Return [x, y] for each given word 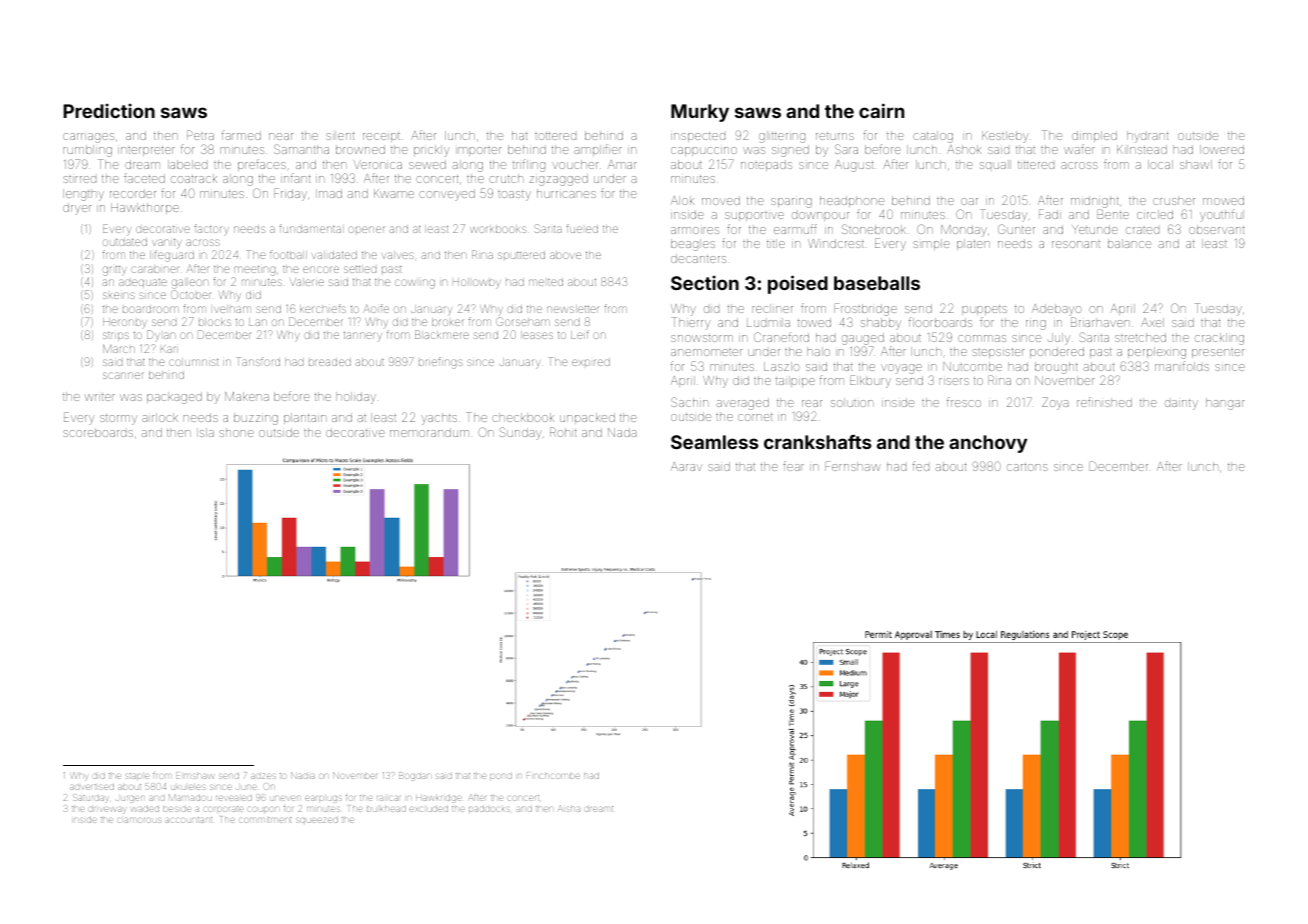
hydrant [1147, 137]
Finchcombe [553, 776]
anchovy [988, 444]
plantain [305, 418]
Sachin [689, 402]
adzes [263, 776]
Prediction [109, 111]
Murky [700, 113]
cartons [1027, 467]
